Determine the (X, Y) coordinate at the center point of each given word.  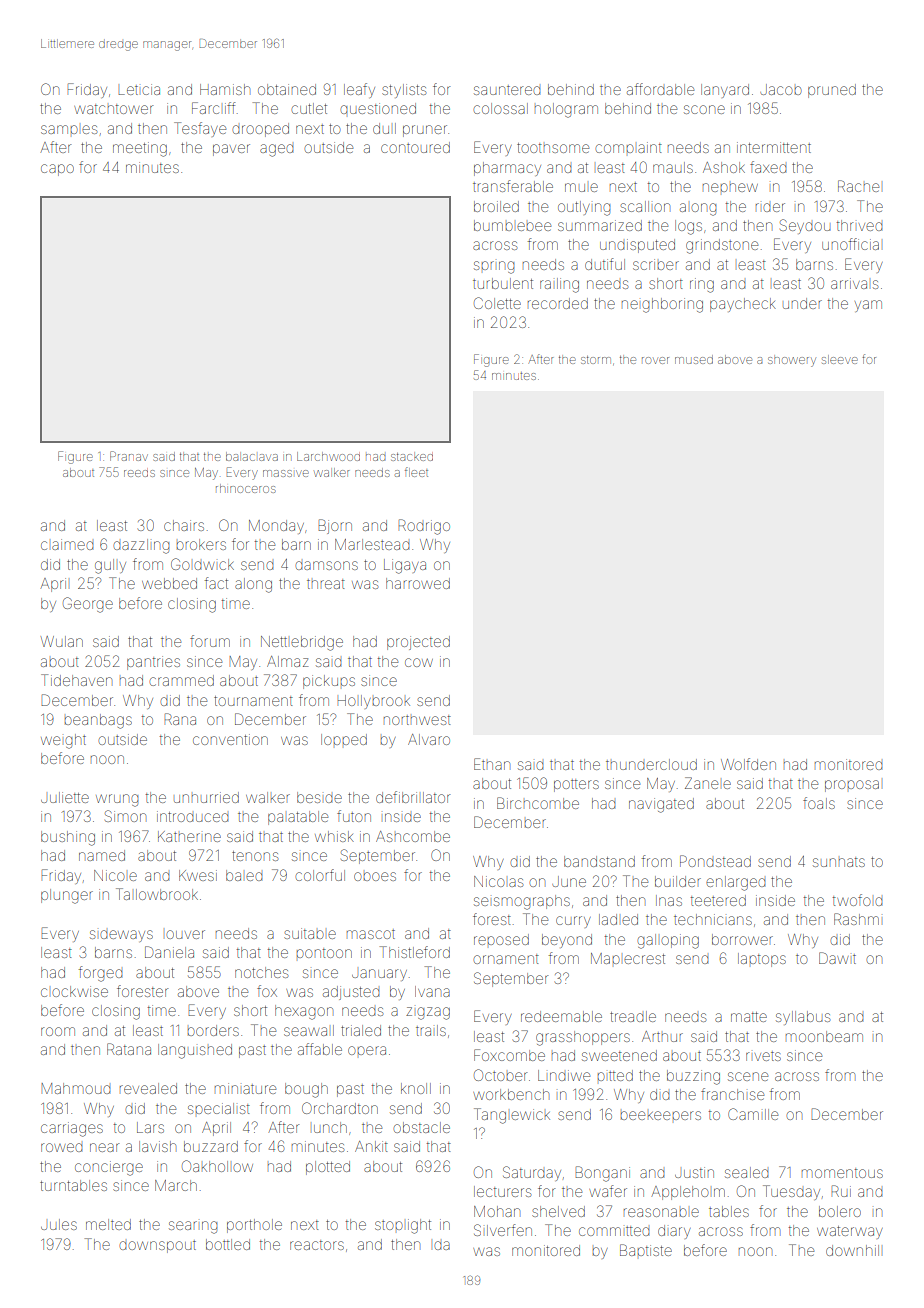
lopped (344, 739)
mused (694, 359)
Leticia (139, 89)
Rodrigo (424, 527)
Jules (59, 1224)
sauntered (507, 90)
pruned (832, 91)
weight (63, 741)
